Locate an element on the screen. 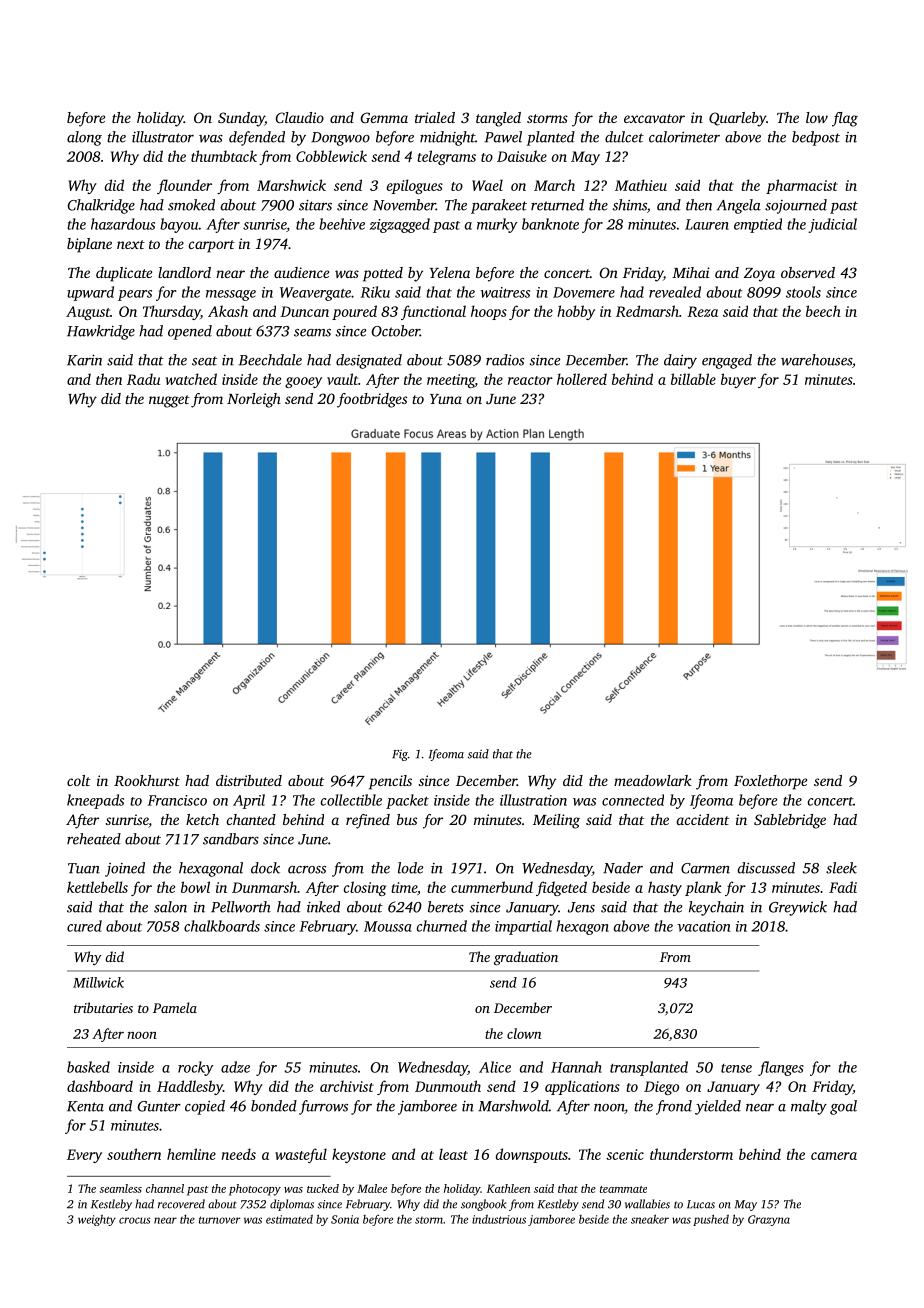 The height and width of the screenshot is (1308, 924). dairy is located at coordinates (680, 361).
